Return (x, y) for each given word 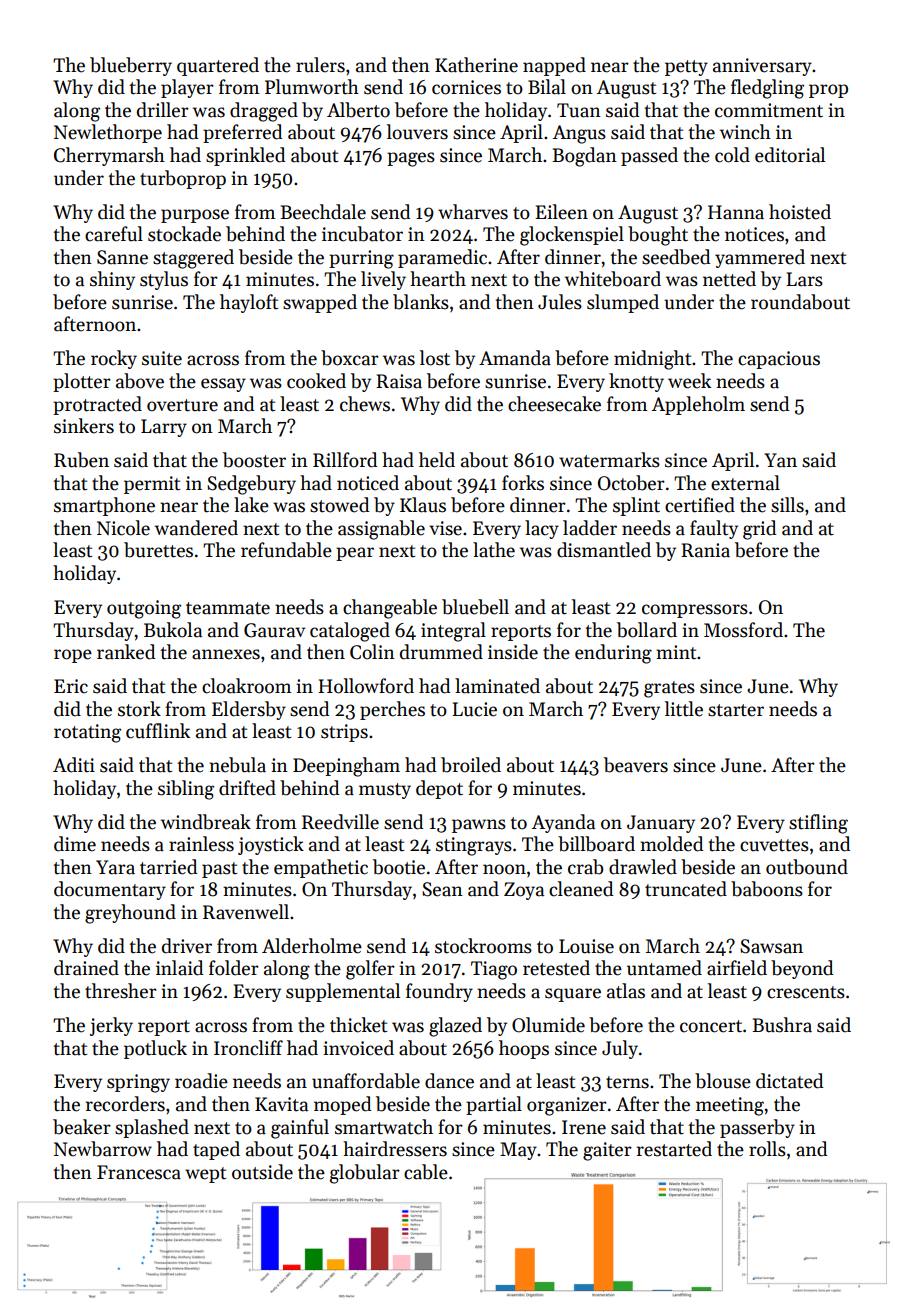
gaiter (607, 1151)
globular (365, 1174)
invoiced (358, 1048)
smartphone (104, 506)
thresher (121, 991)
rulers (320, 65)
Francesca (139, 1172)
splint (636, 506)
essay (223, 385)
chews (365, 404)
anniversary (762, 67)
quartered (218, 66)
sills (787, 505)
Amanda (515, 358)
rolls (767, 1149)
